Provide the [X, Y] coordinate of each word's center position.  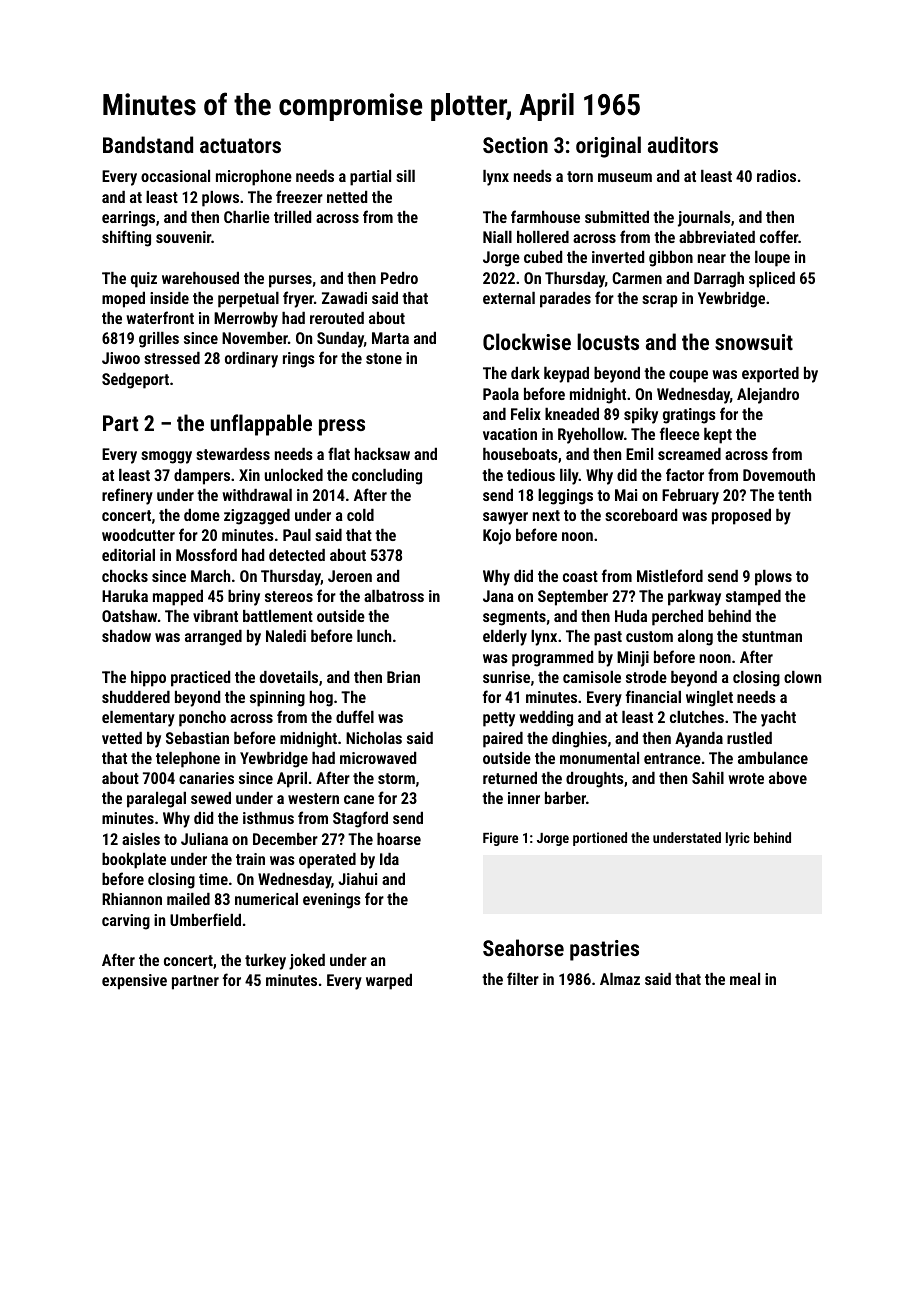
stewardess [233, 454]
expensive [134, 982]
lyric [738, 839]
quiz [144, 280]
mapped [178, 598]
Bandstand [148, 144]
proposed [741, 517]
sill [405, 176]
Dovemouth [779, 475]
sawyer [505, 518]
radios [776, 176]
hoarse [399, 839]
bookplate [134, 860]
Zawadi [344, 298]
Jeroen [350, 576]
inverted [618, 257]
